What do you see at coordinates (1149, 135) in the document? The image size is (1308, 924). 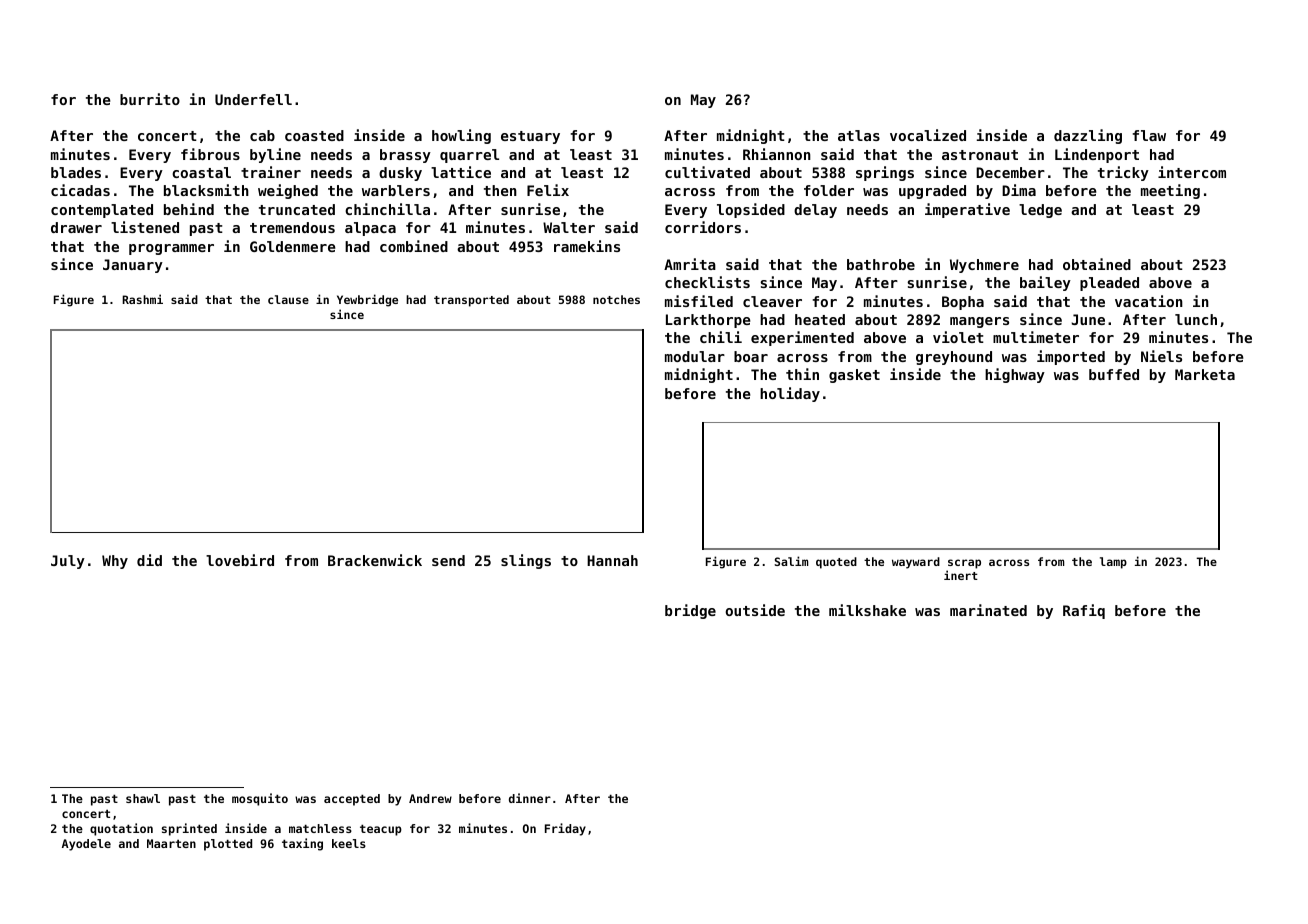 I see `flaw` at bounding box center [1149, 135].
